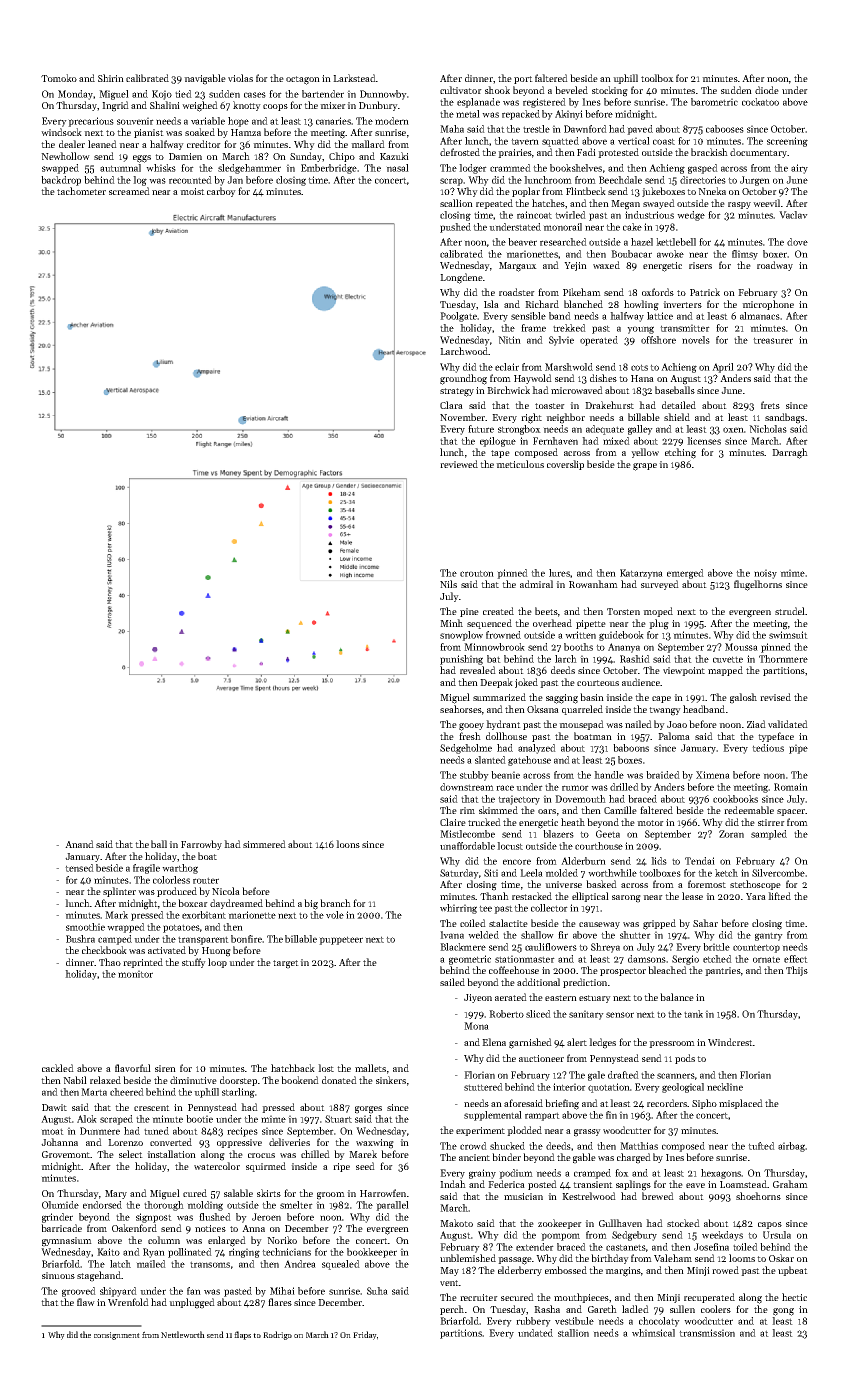 This screenshot has width=849, height=1400. Describe the element at coordinates (506, 1014) in the screenshot. I see `Roberto` at that location.
